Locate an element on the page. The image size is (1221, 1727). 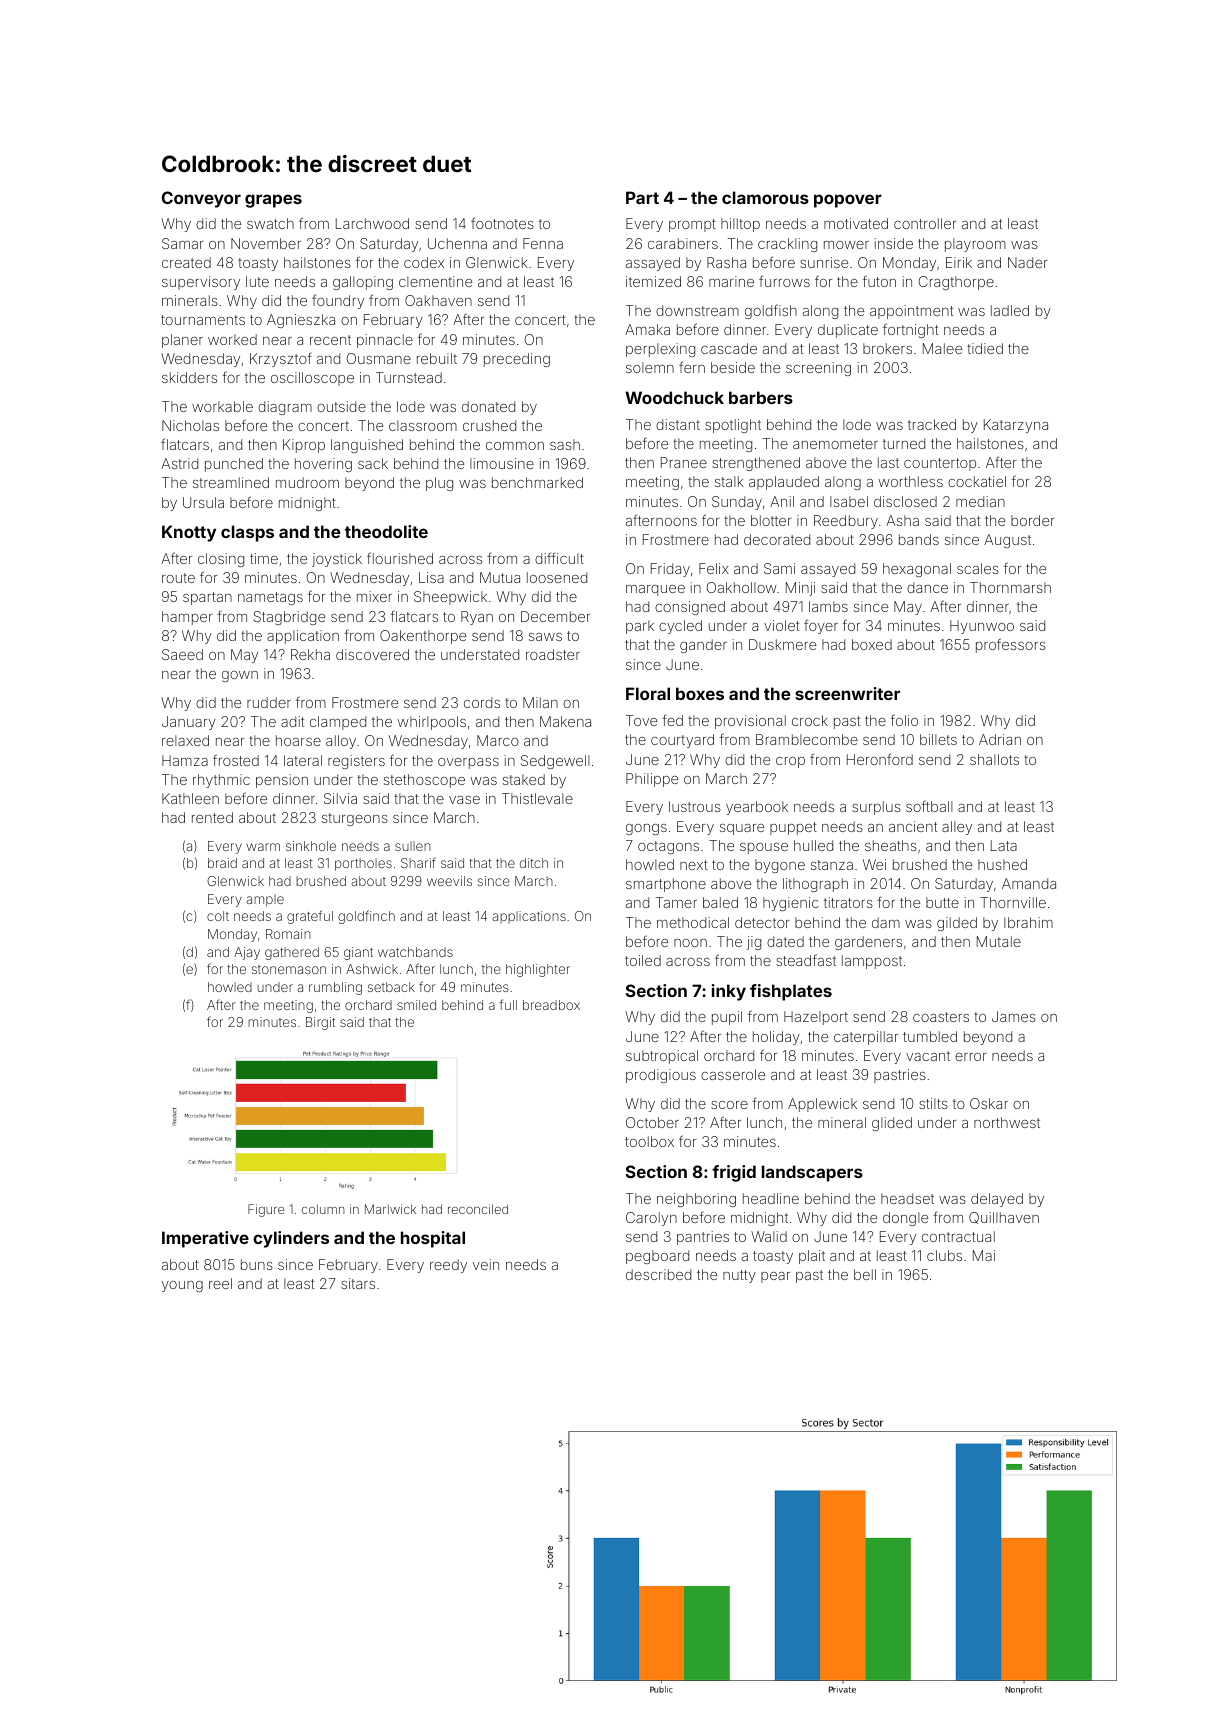
popover is located at coordinates (848, 201).
